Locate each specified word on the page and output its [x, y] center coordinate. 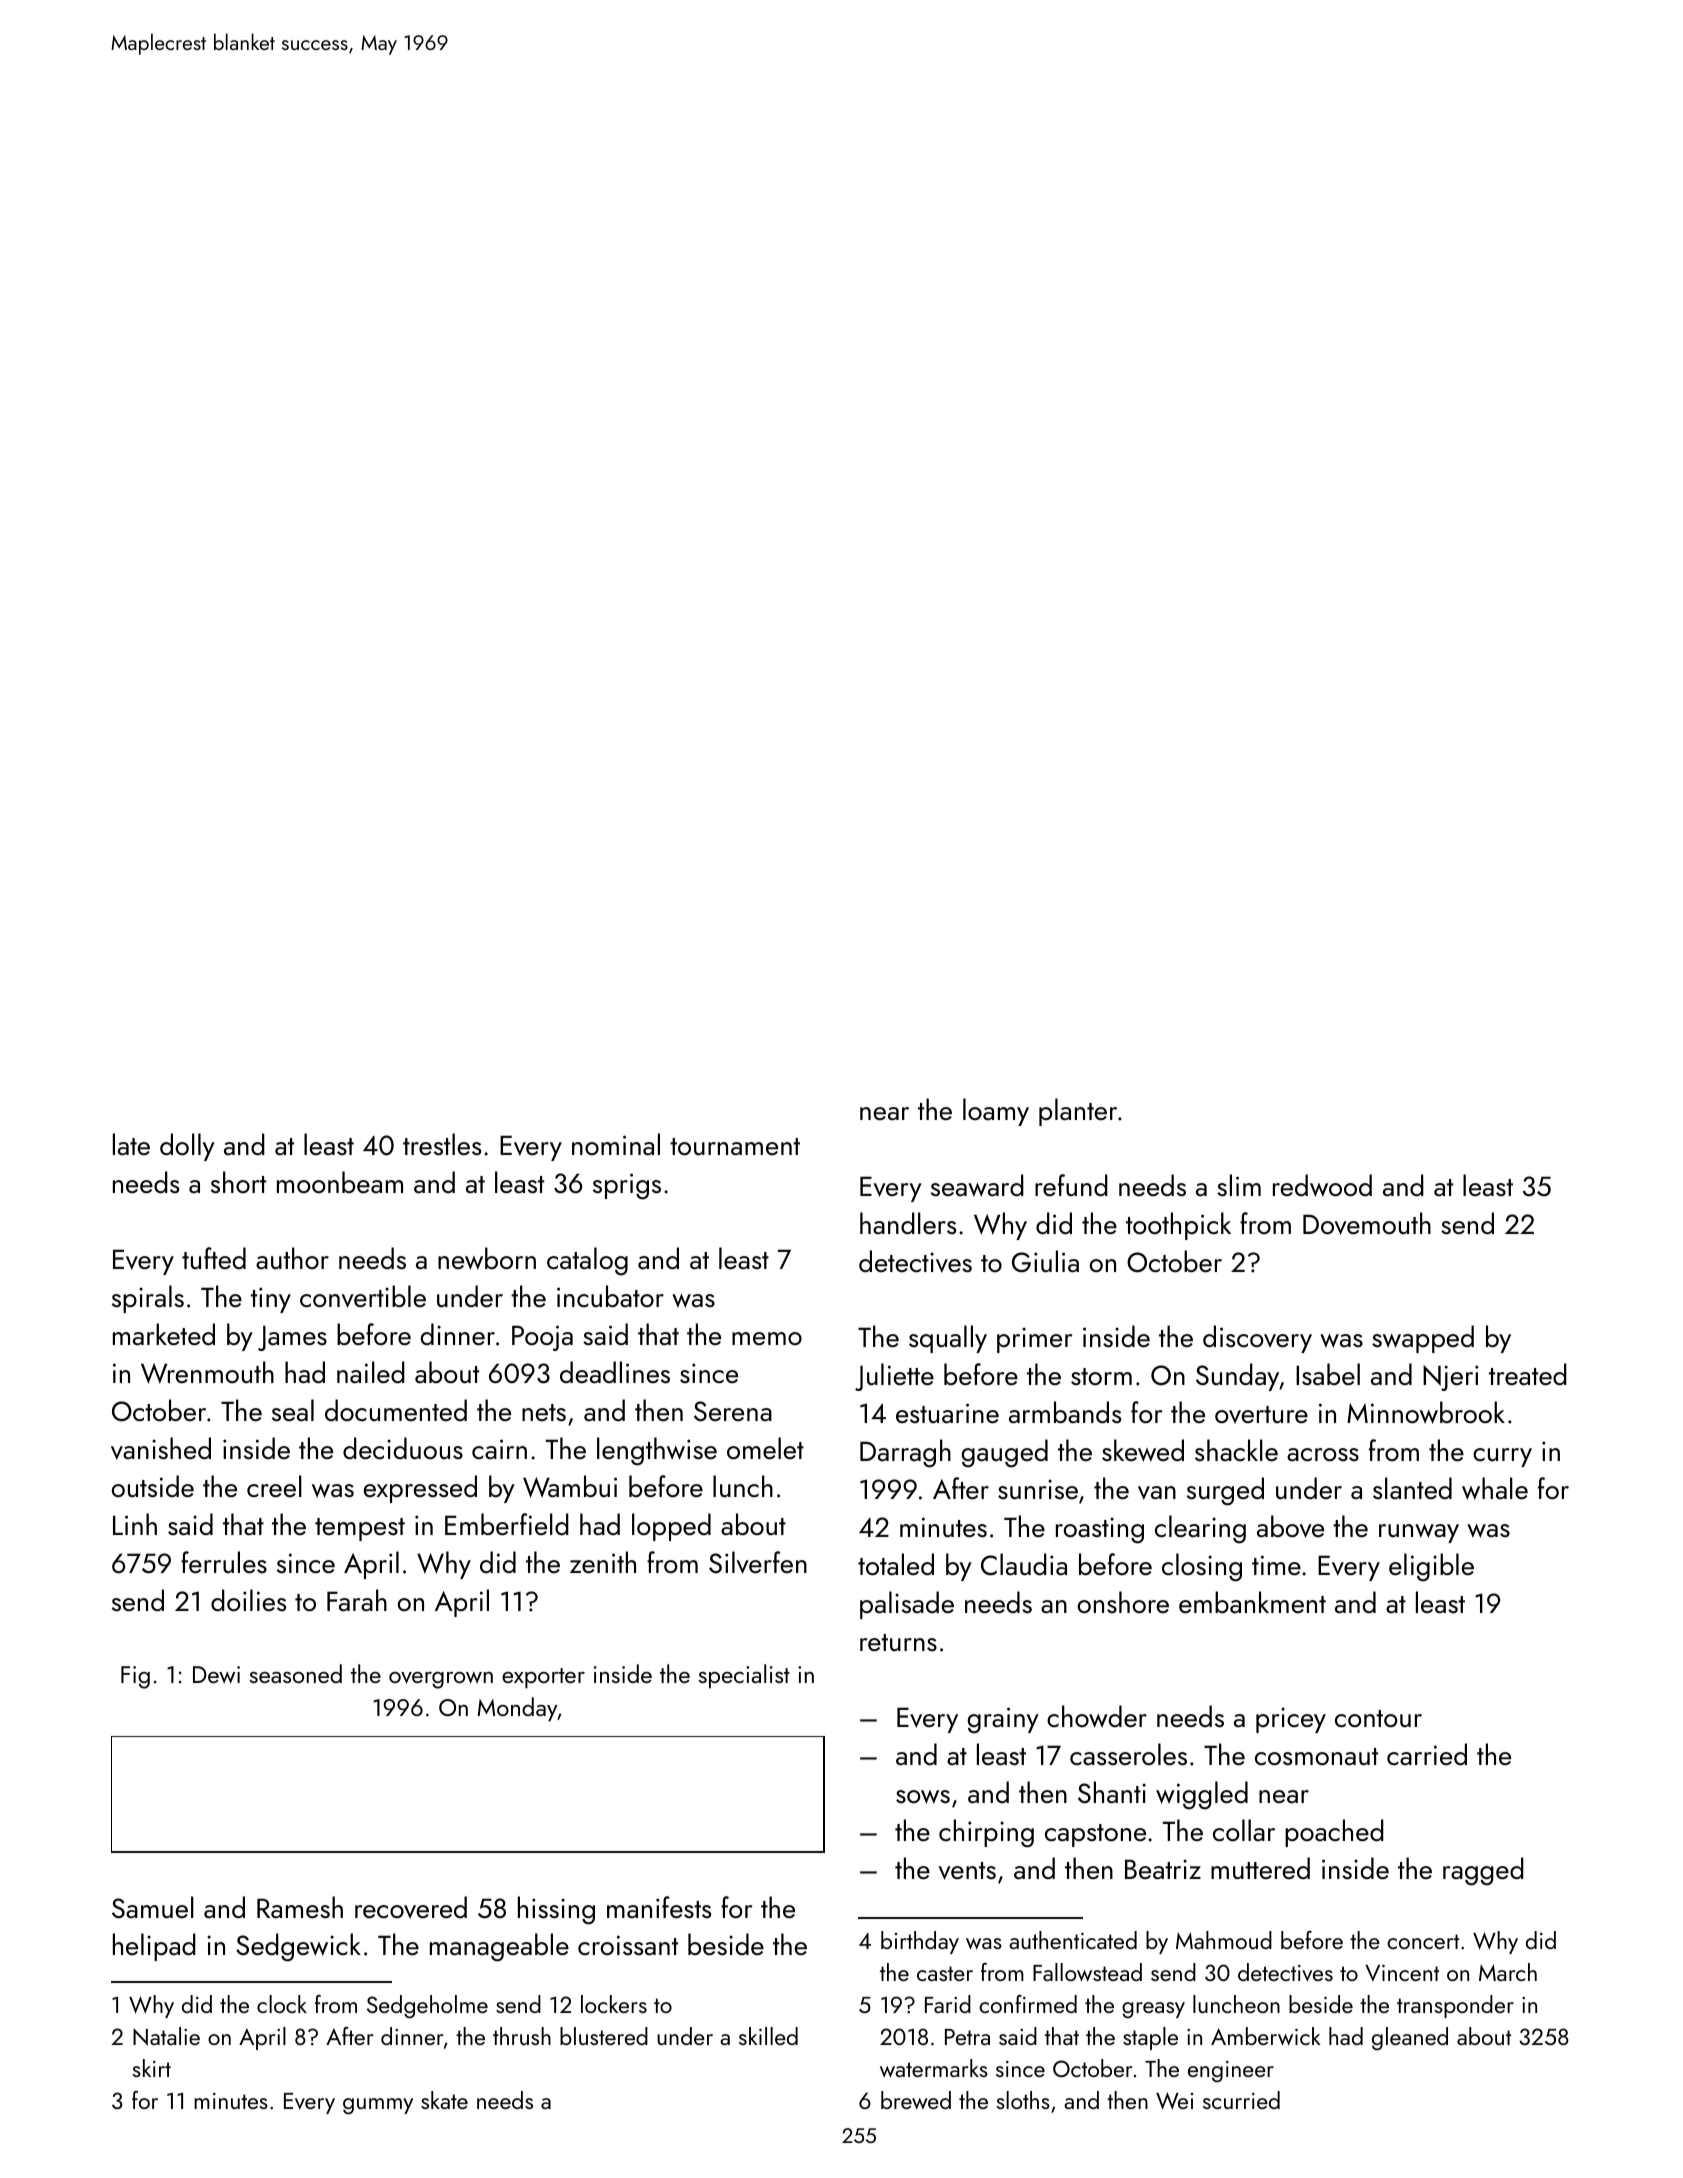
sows [923, 1797]
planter [1078, 1112]
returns [898, 1643]
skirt [152, 2068]
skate [444, 2100]
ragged [1483, 1871]
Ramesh [300, 1907]
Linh [135, 1524]
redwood [1322, 1185]
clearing [1200, 1529]
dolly [187, 1147]
